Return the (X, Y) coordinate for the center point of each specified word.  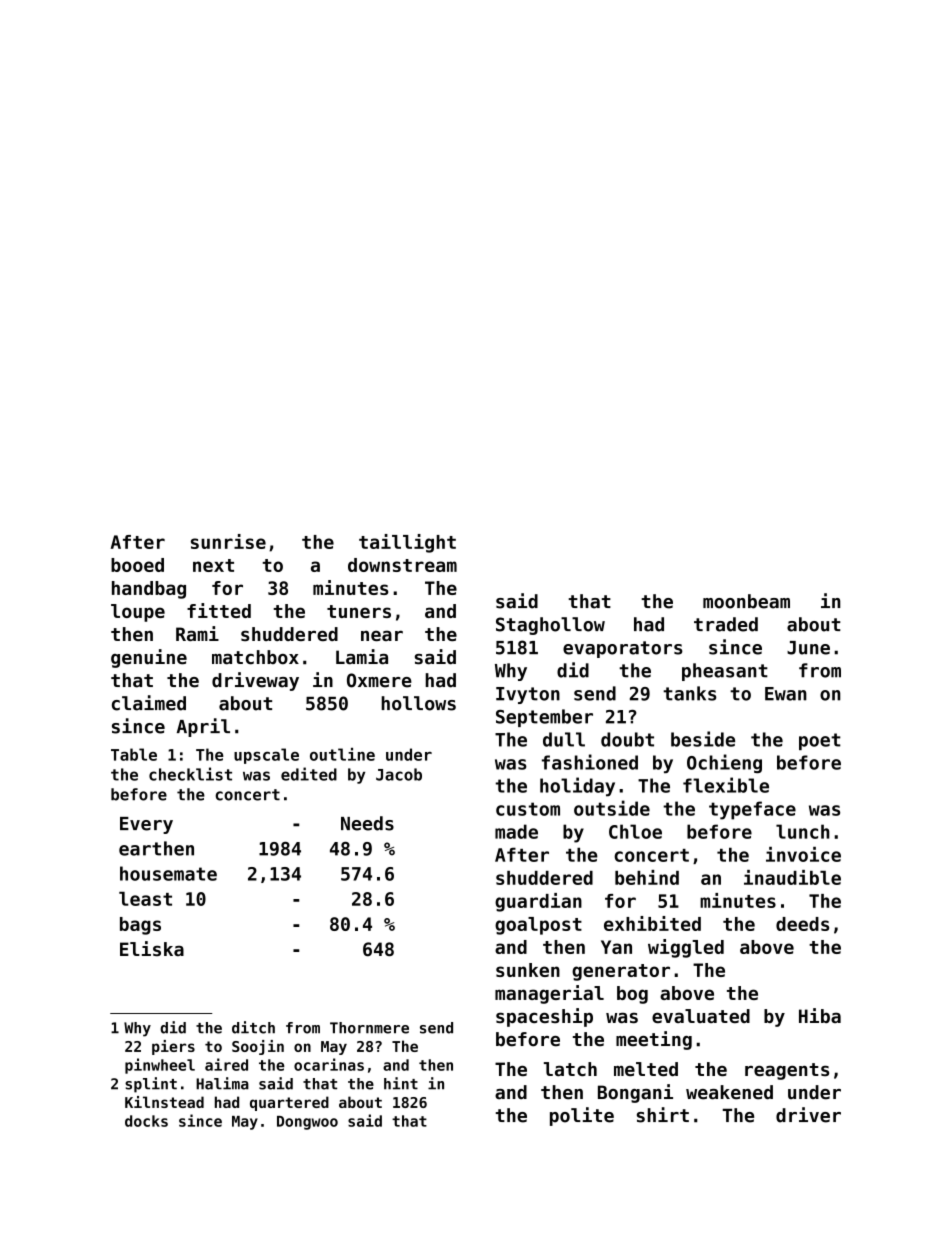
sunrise (228, 541)
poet (820, 741)
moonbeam (746, 601)
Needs (367, 823)
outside (612, 808)
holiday (577, 787)
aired (226, 1064)
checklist (190, 774)
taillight (407, 543)
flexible (726, 785)
